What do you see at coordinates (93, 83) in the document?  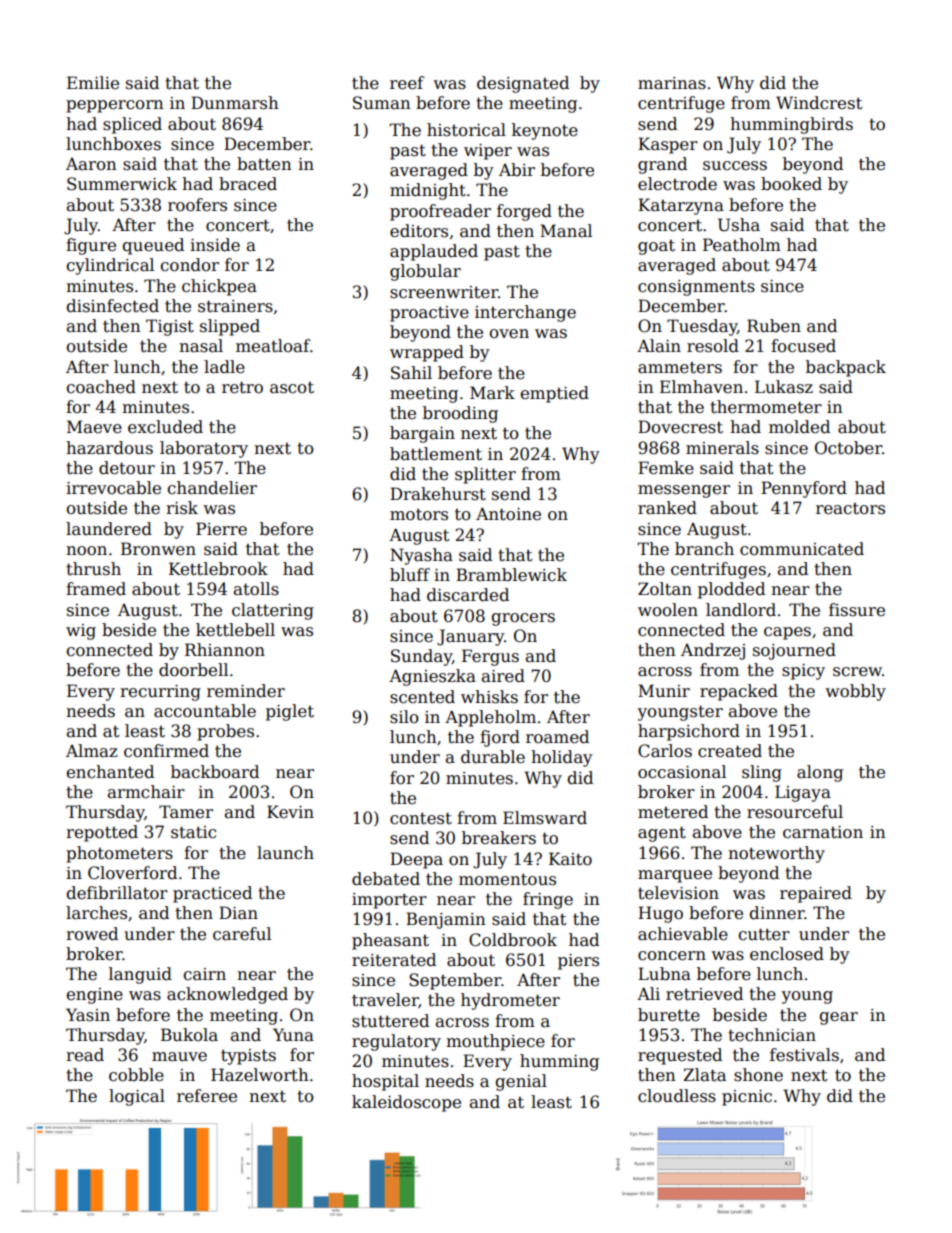 I see `Emilie` at bounding box center [93, 83].
